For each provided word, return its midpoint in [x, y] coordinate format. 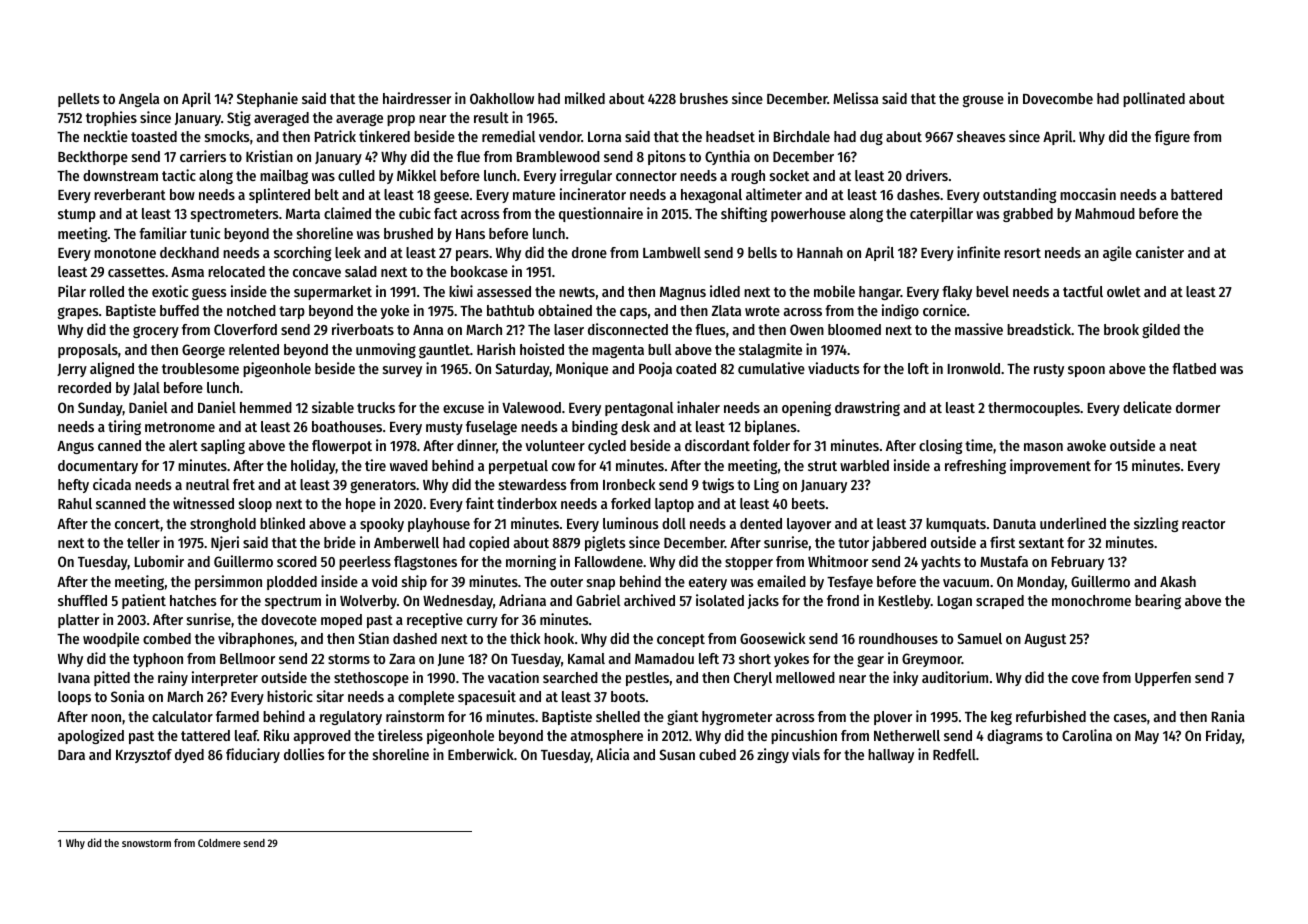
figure [1172, 137]
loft [918, 368]
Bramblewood [558, 156]
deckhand [189, 252]
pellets [79, 100]
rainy [173, 678]
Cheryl [753, 679]
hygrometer [737, 718]
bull [659, 349]
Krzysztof [144, 756]
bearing [1158, 601]
